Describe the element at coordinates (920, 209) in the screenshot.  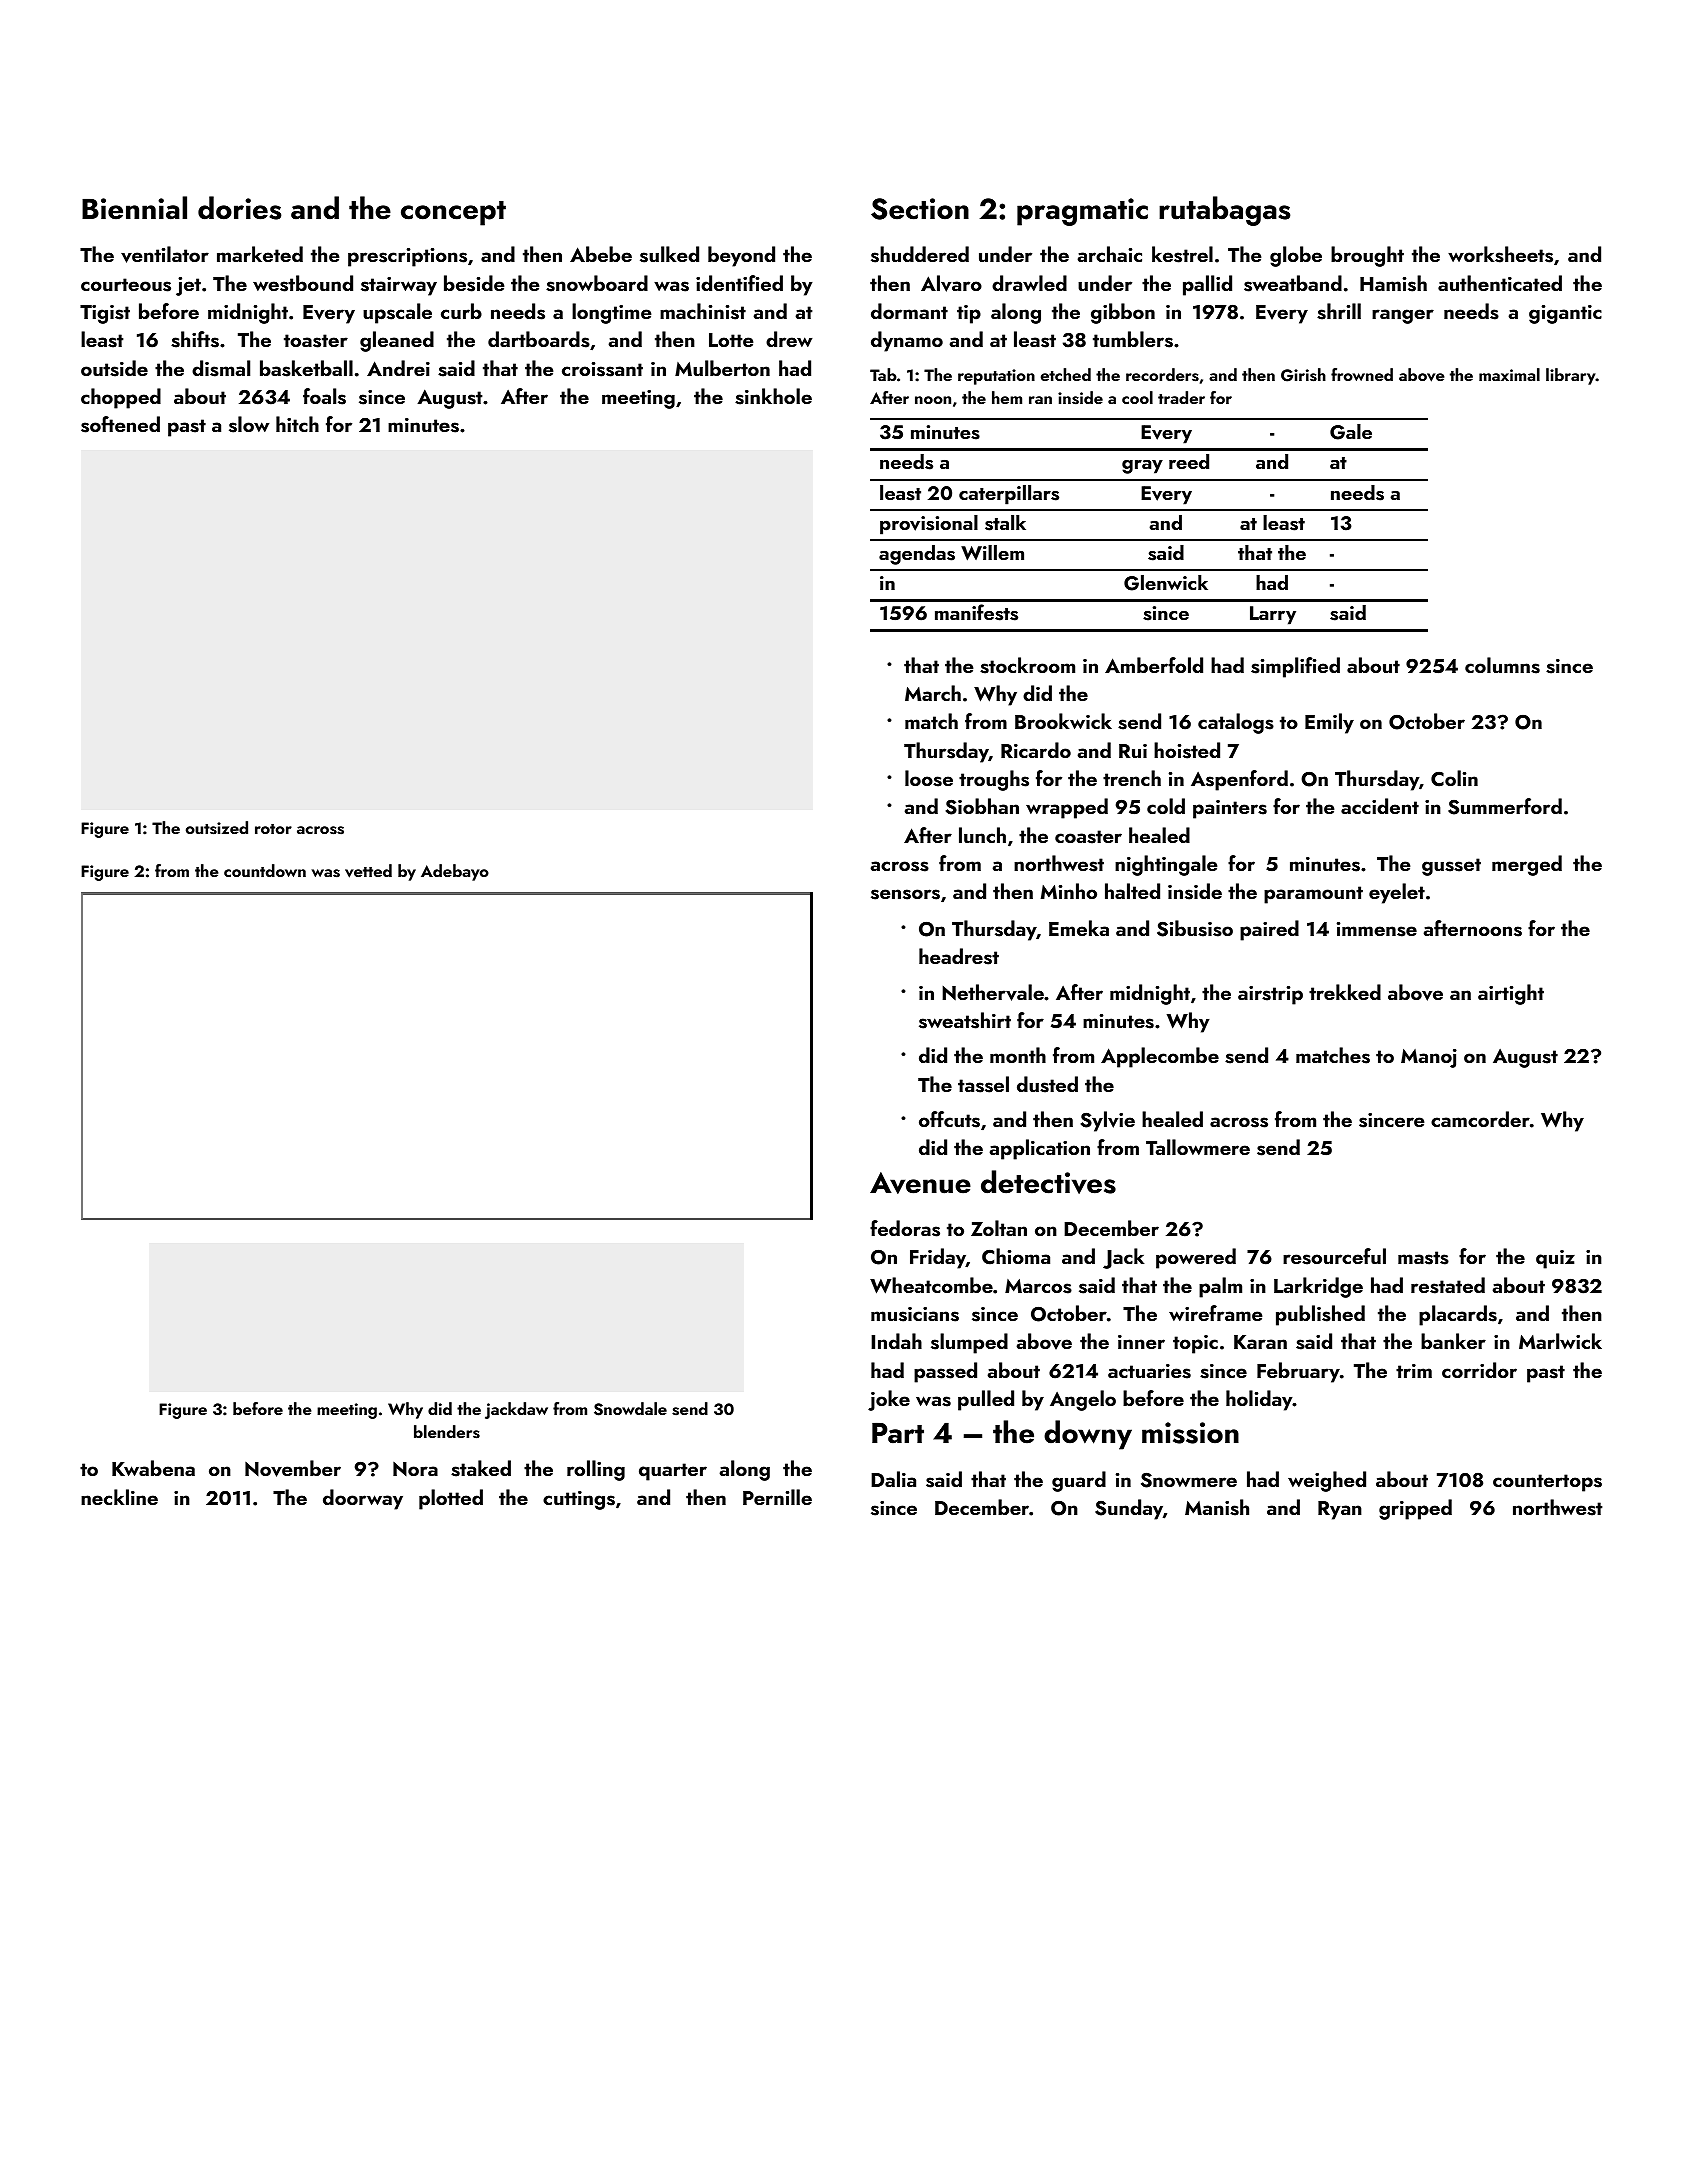
I see `Section` at that location.
